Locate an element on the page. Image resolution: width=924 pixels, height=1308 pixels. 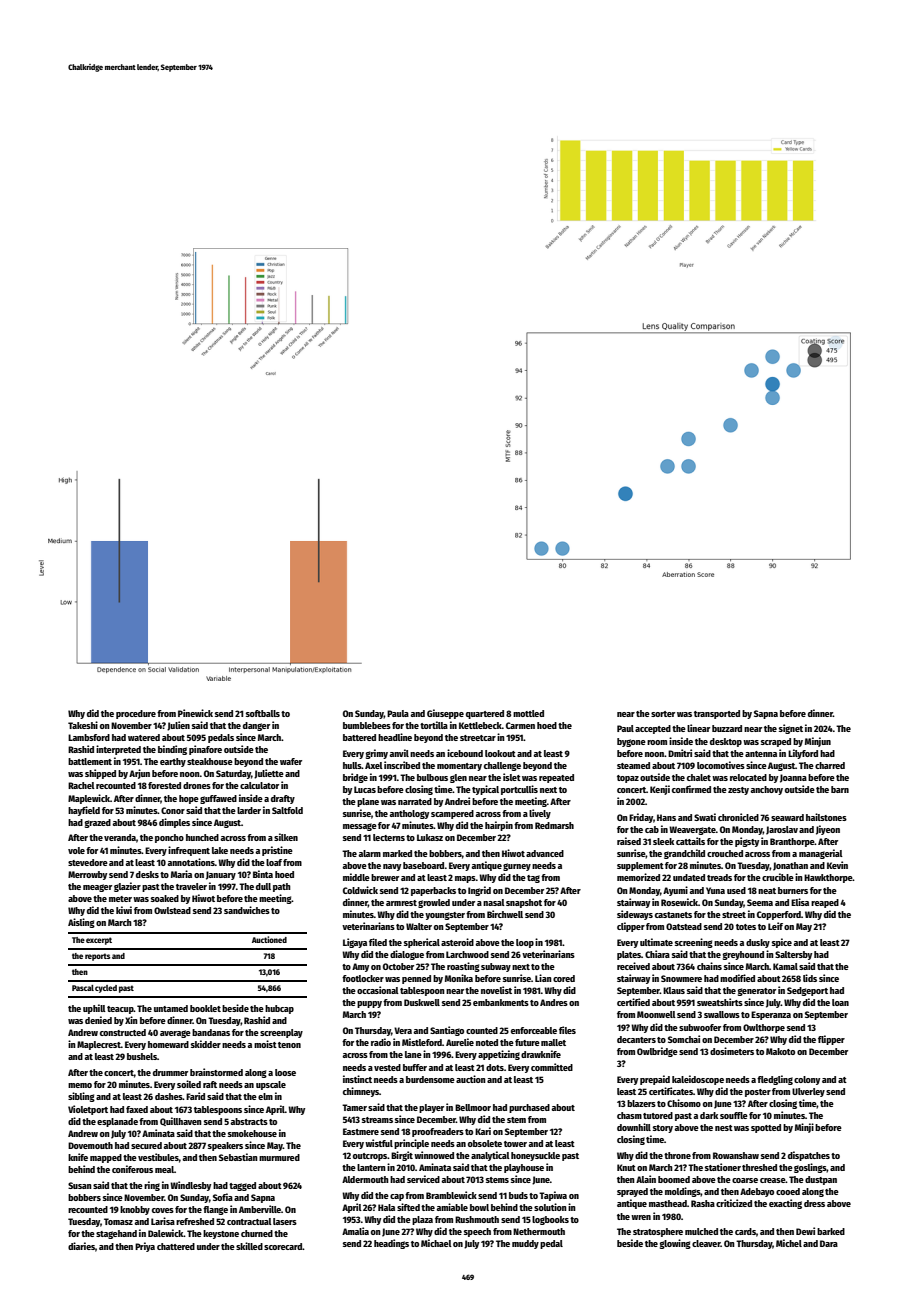
Quillhaven is located at coordinates (181, 1121).
